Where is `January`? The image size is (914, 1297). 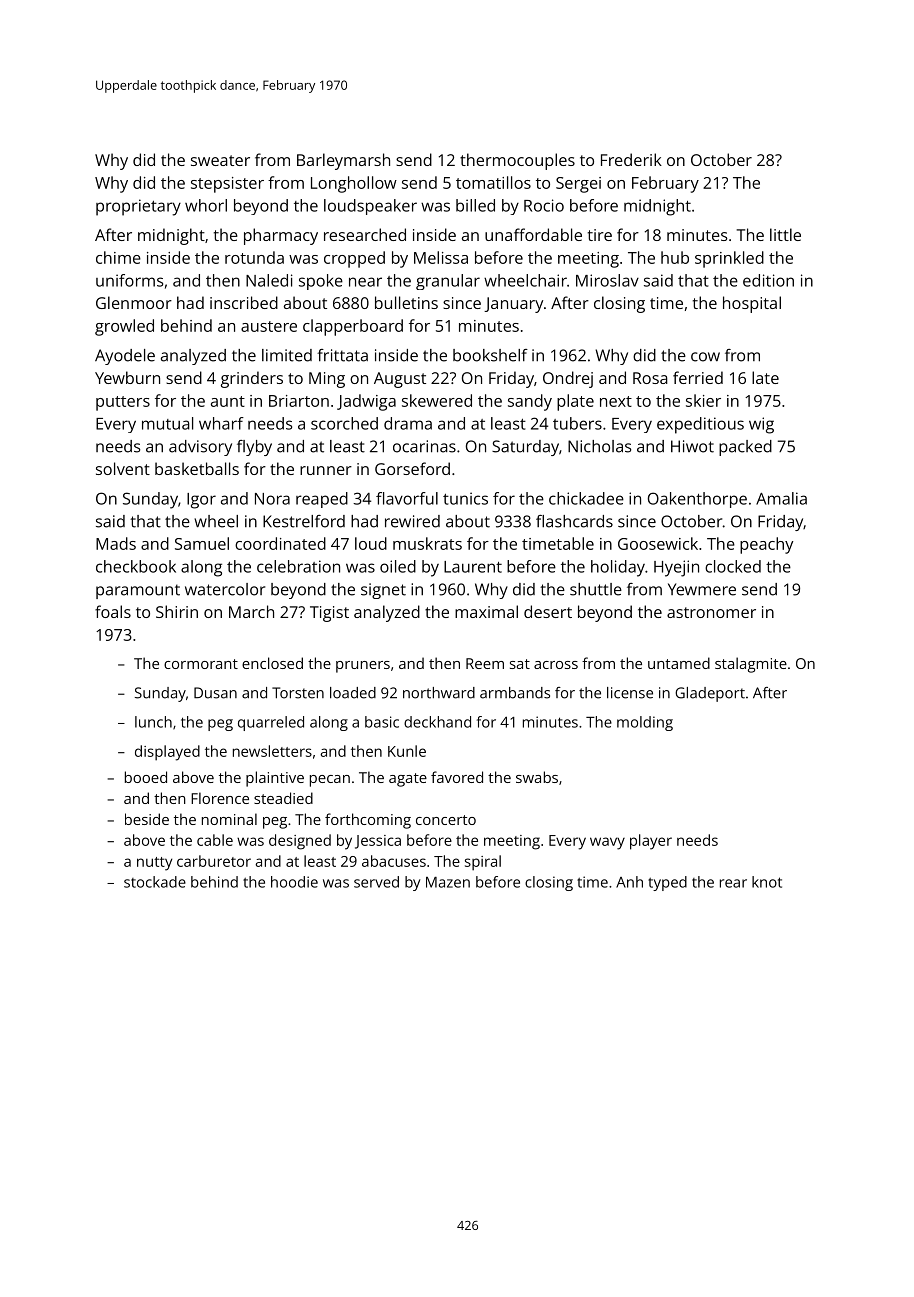
January is located at coordinates (513, 305).
